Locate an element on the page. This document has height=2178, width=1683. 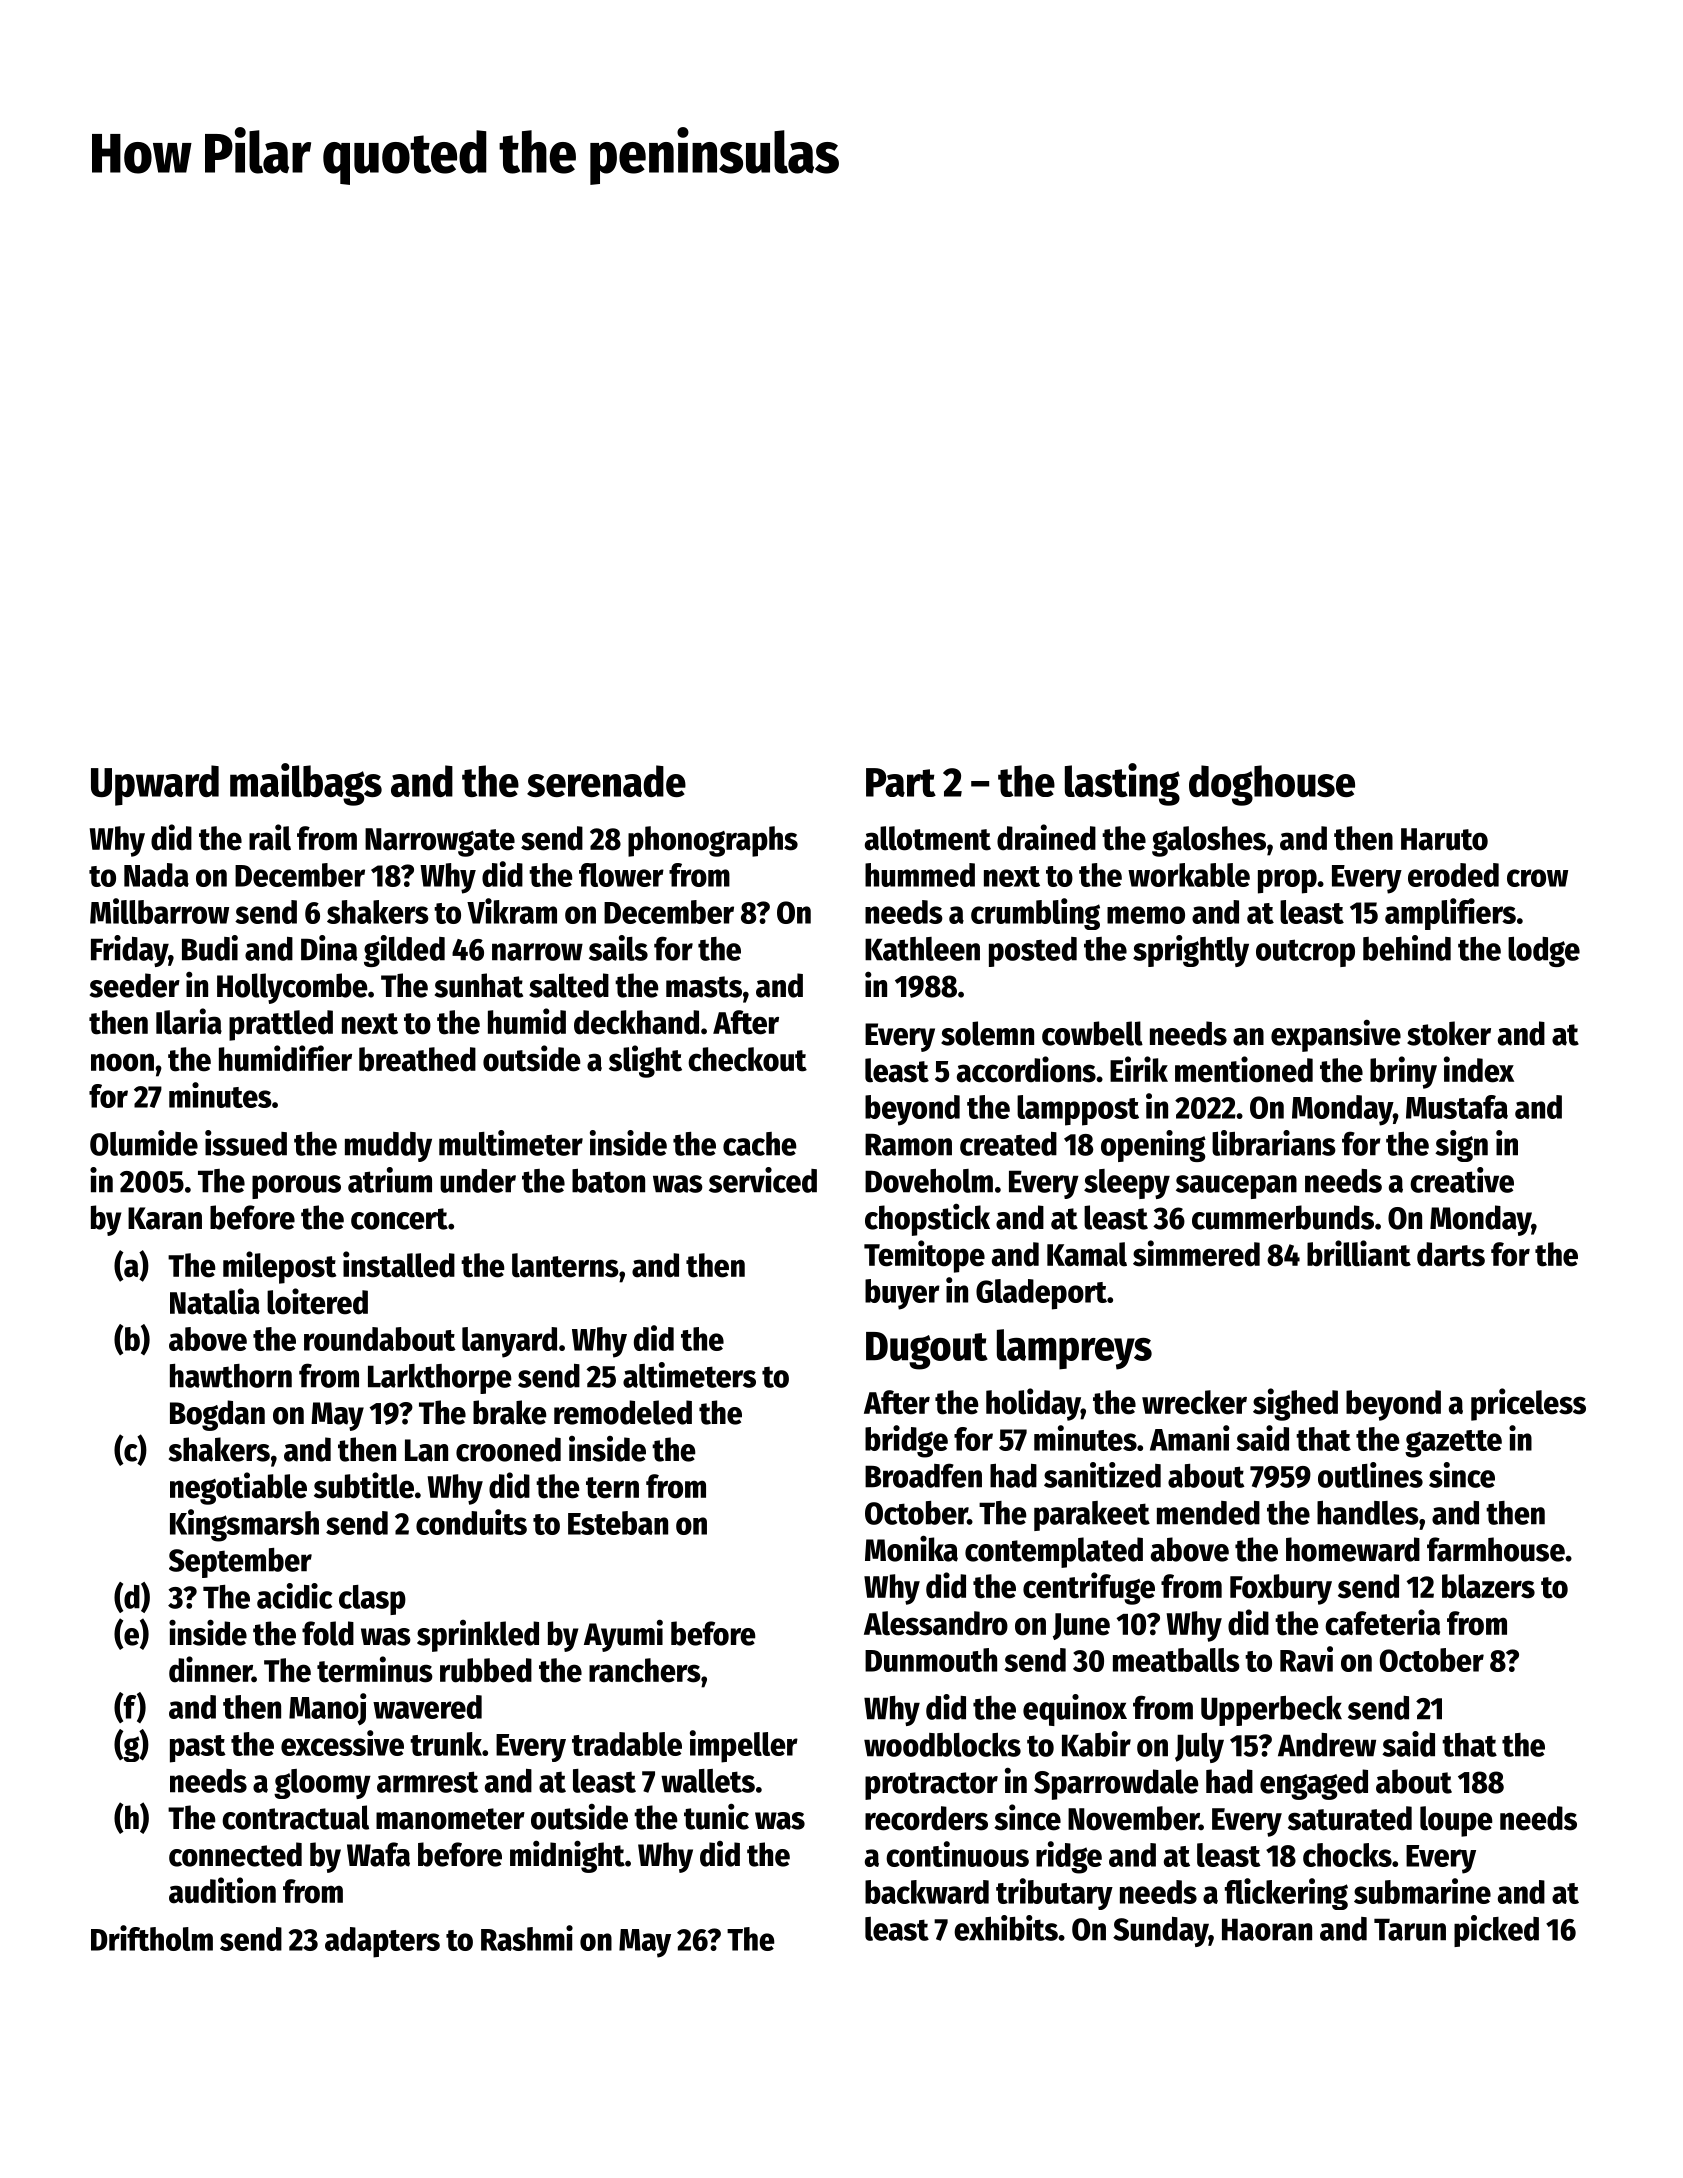
mended is located at coordinates (1208, 1513).
